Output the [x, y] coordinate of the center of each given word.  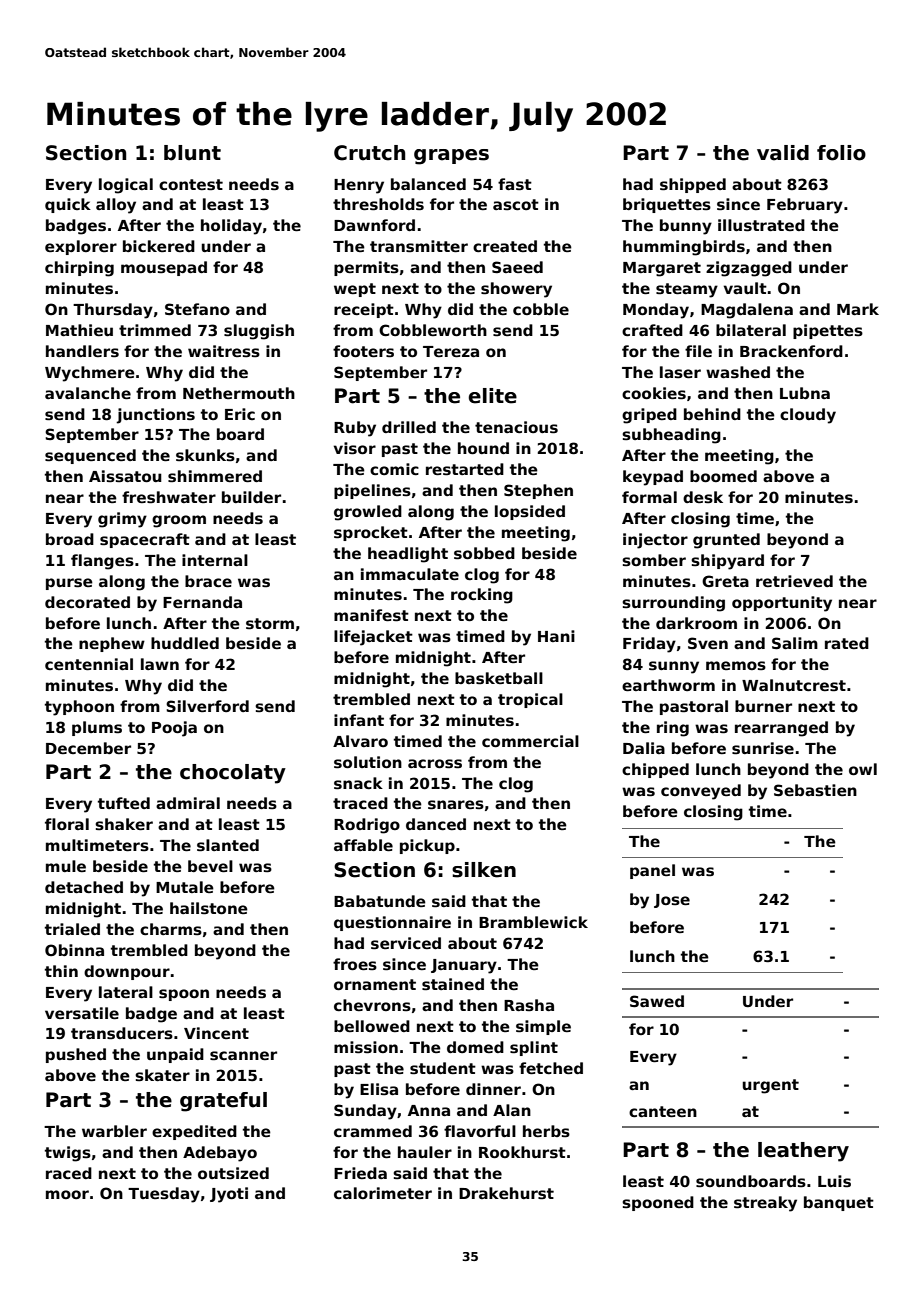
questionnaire [392, 923]
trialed [72, 929]
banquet [839, 1203]
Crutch [369, 153]
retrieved [794, 581]
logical [126, 186]
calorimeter [383, 1193]
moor [67, 1194]
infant [359, 720]
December [88, 748]
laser [680, 372]
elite [493, 396]
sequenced [90, 456]
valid [783, 153]
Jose [672, 901]
